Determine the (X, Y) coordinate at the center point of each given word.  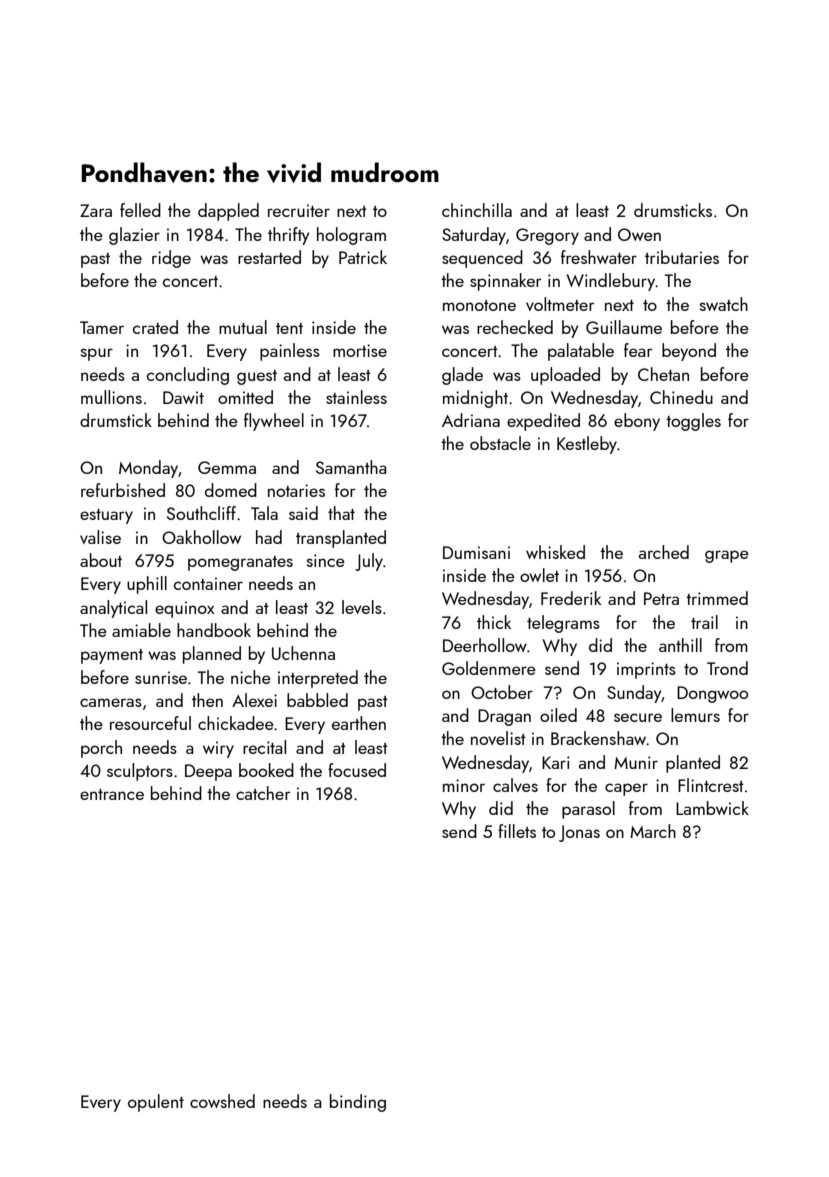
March (653, 831)
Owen (639, 234)
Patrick (363, 257)
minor (464, 785)
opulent (156, 1103)
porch (101, 749)
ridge (171, 259)
